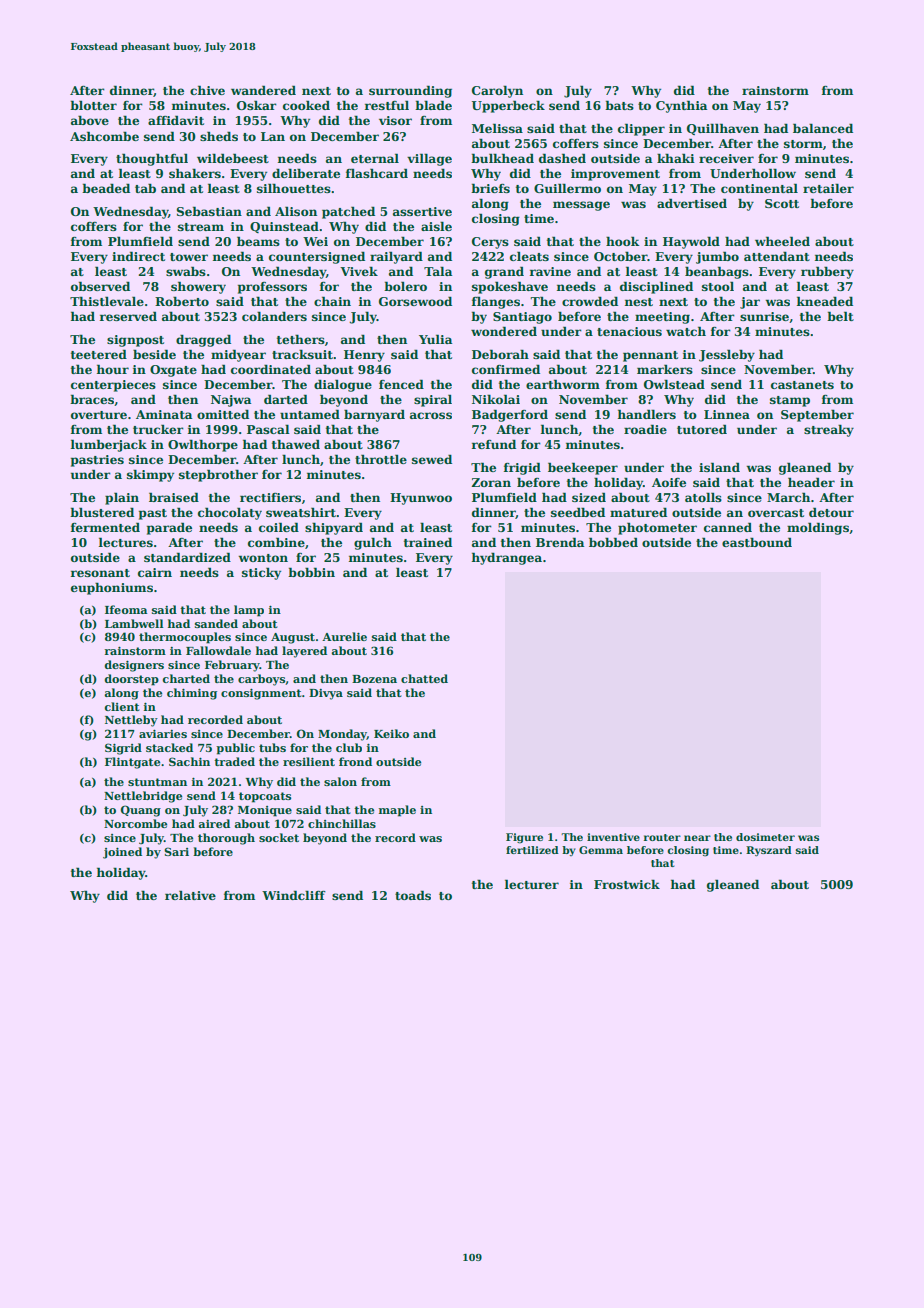 The image size is (924, 1308). I want to click on Roberto, so click(182, 301).
